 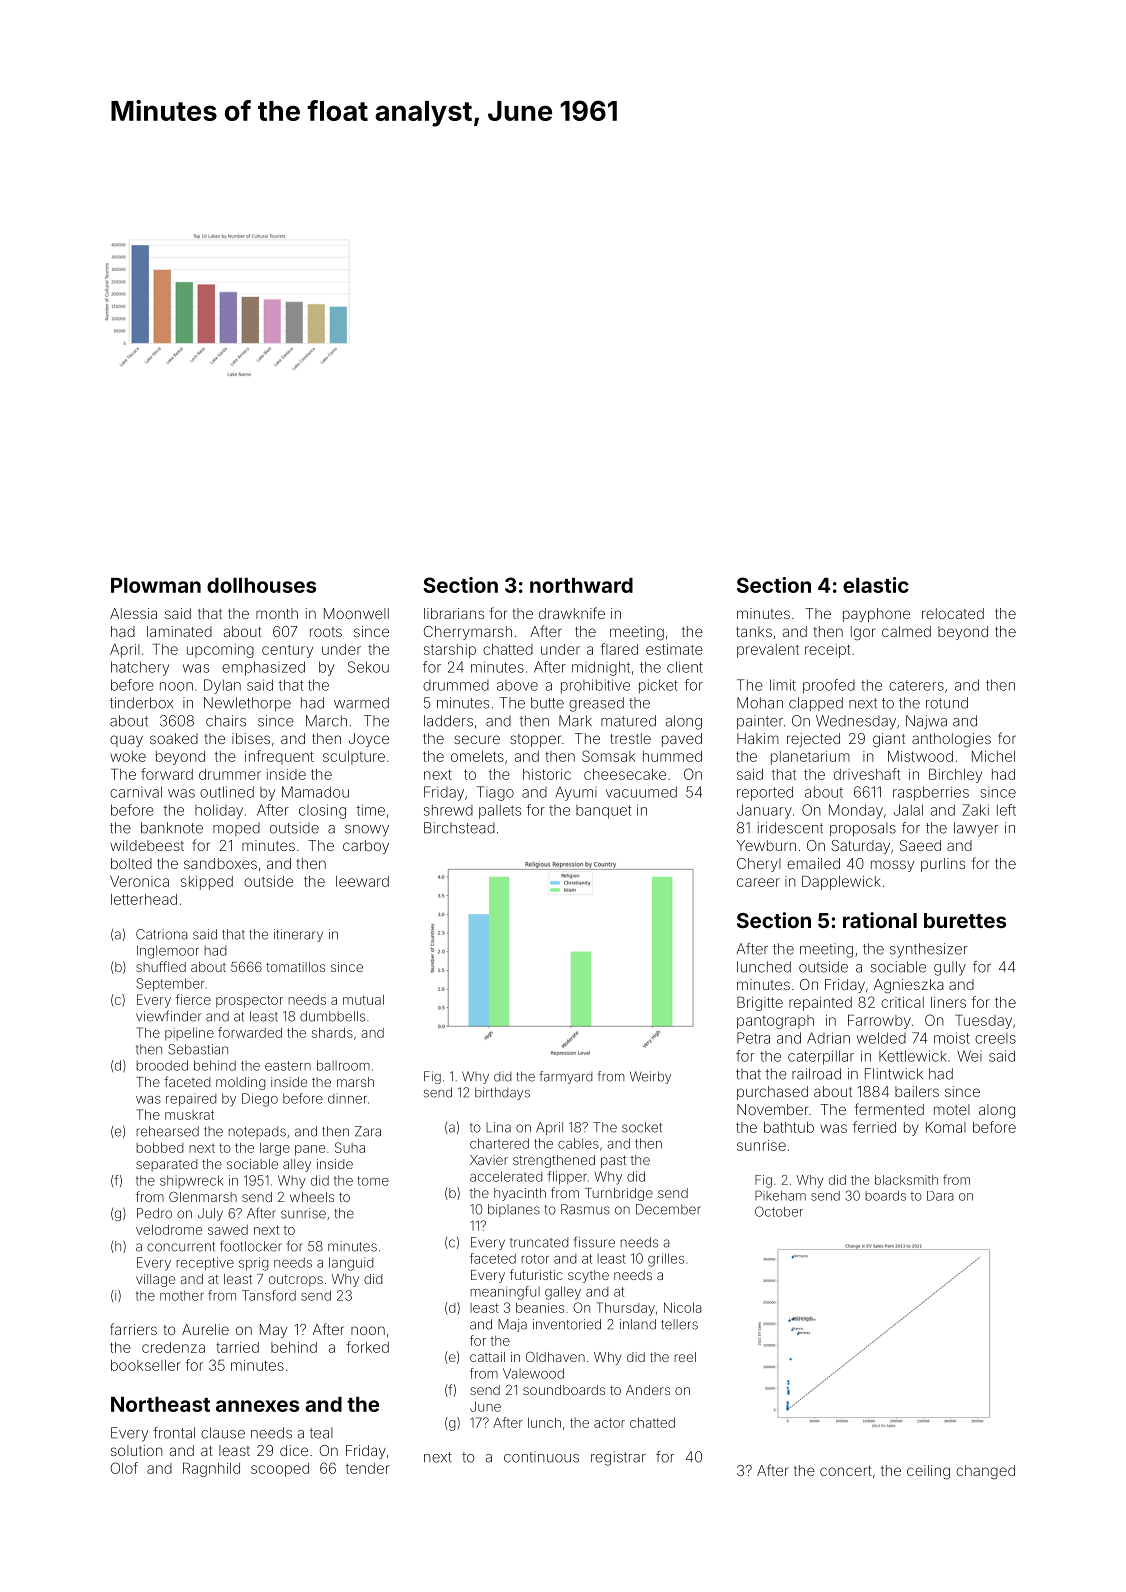 What do you see at coordinates (220, 863) in the screenshot?
I see `sandboxes` at bounding box center [220, 863].
